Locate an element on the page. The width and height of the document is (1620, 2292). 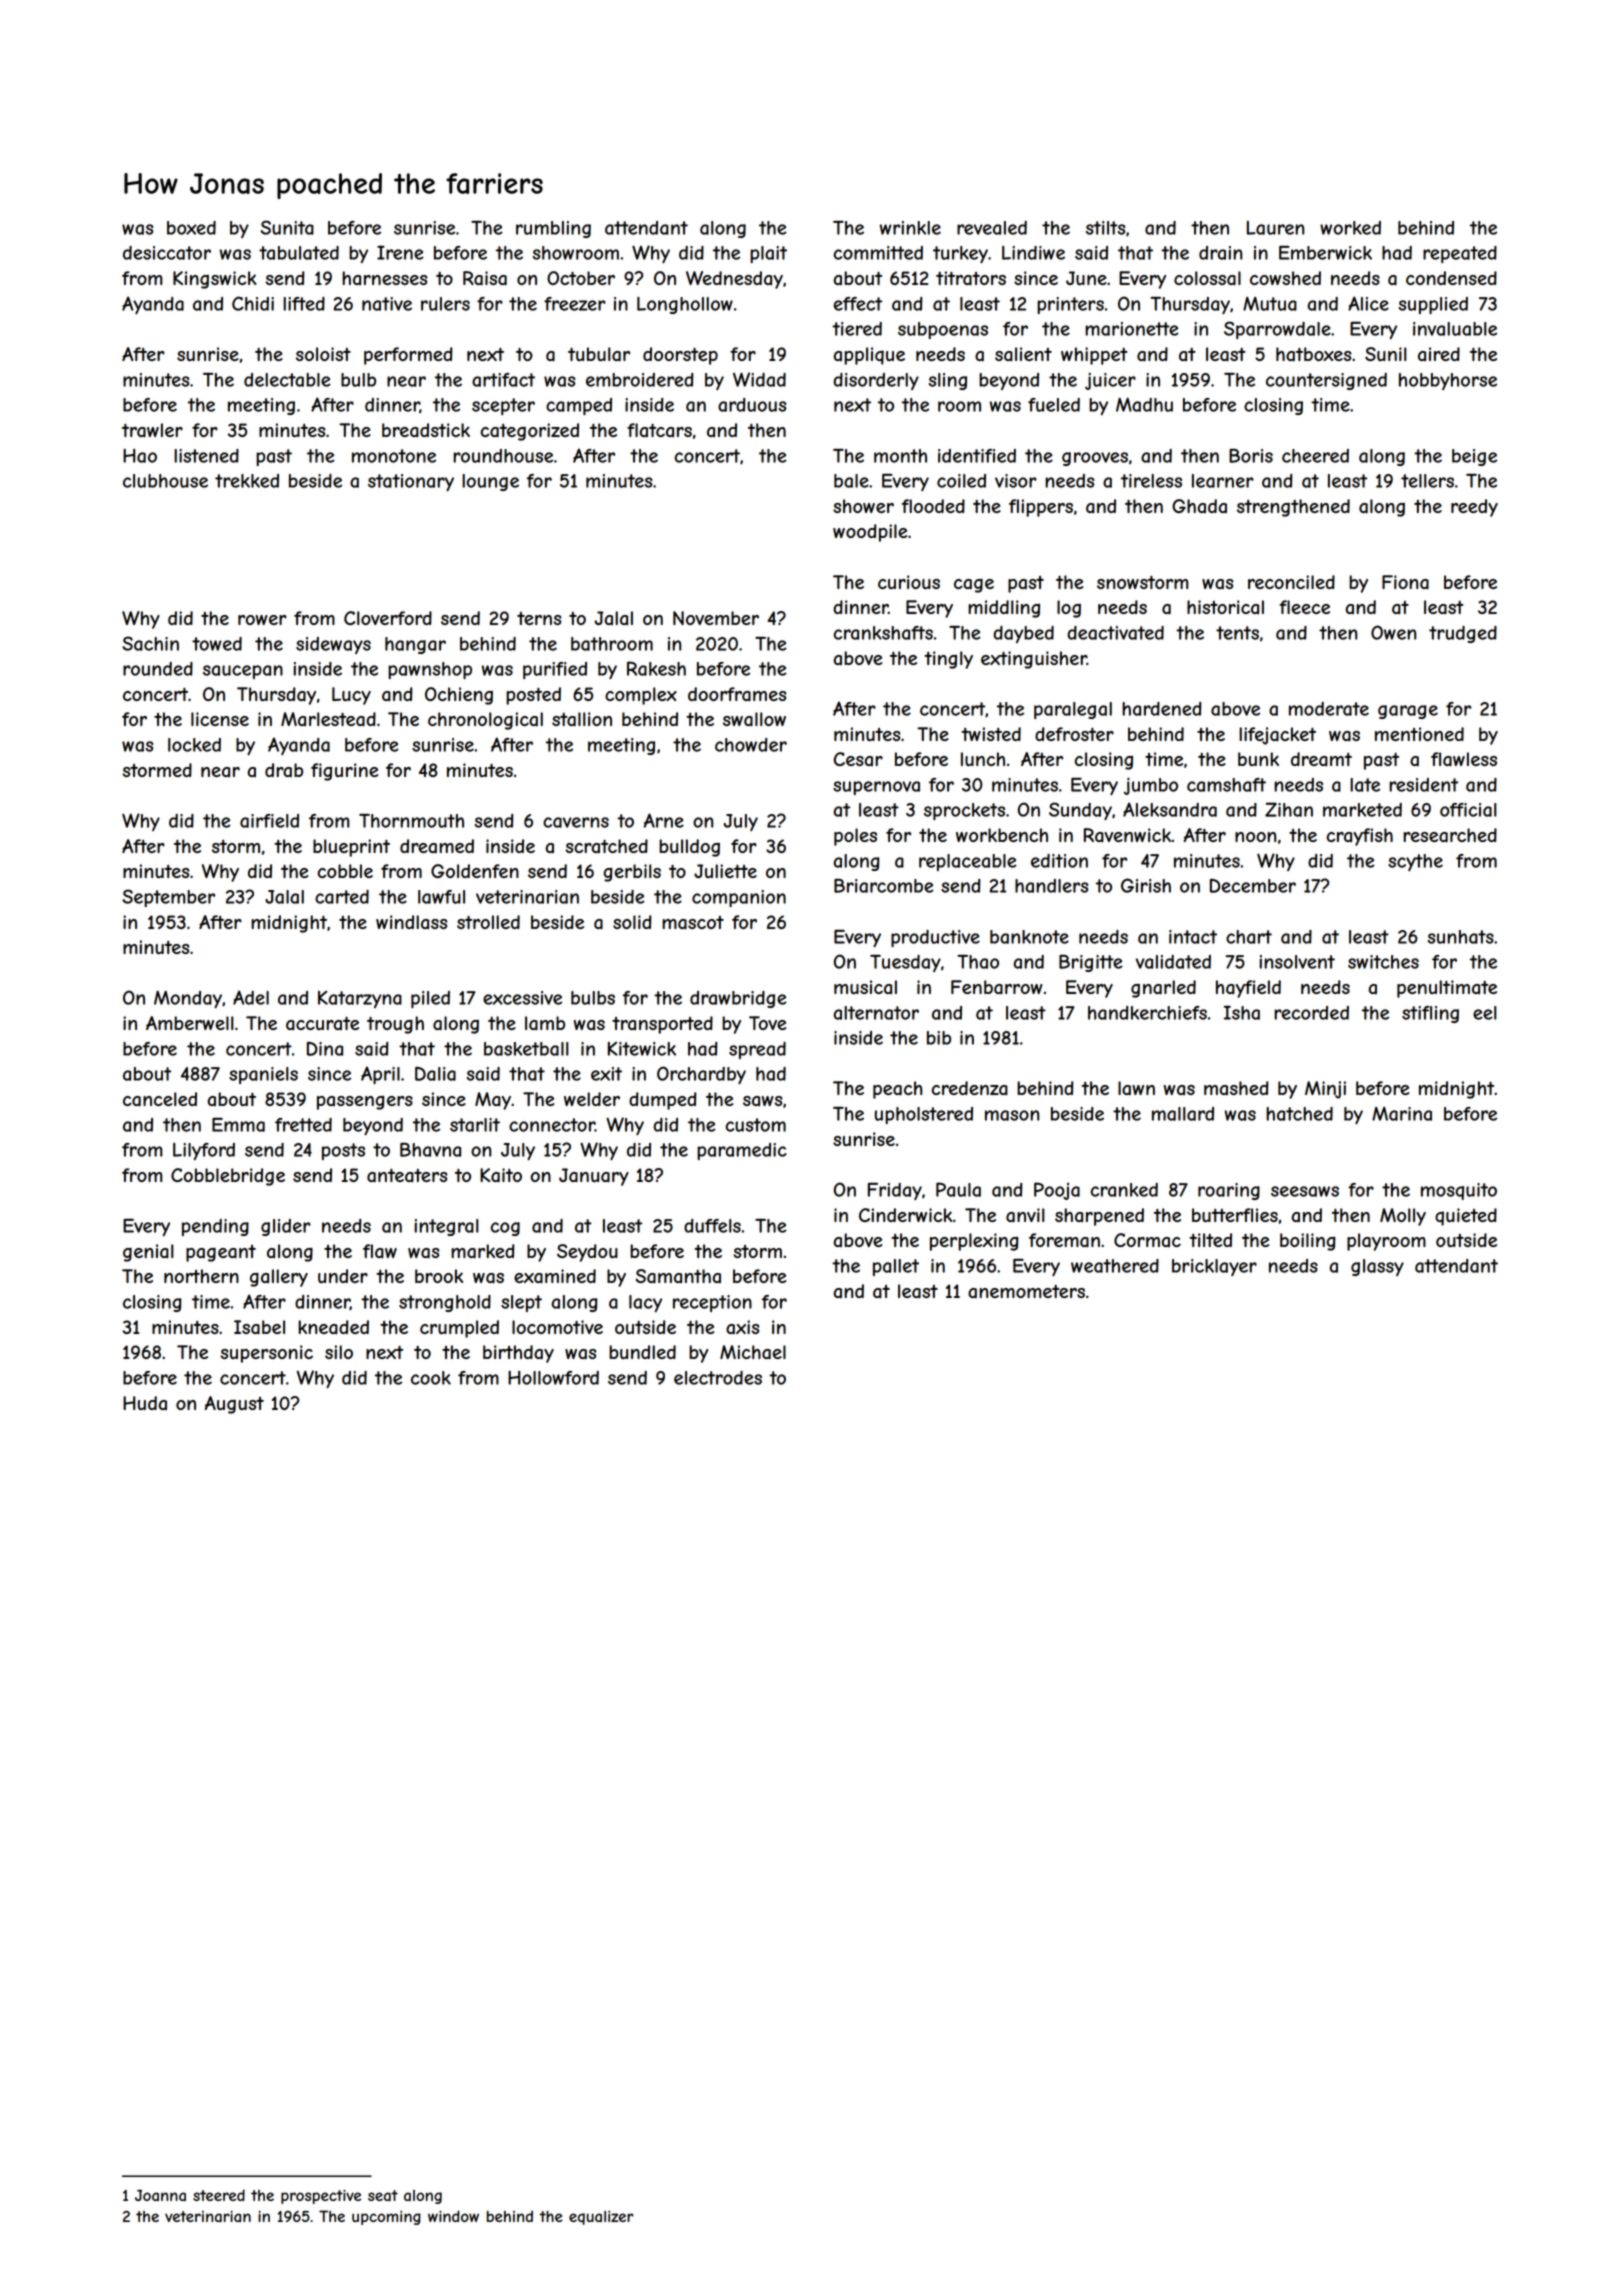
Monday is located at coordinates (188, 999).
